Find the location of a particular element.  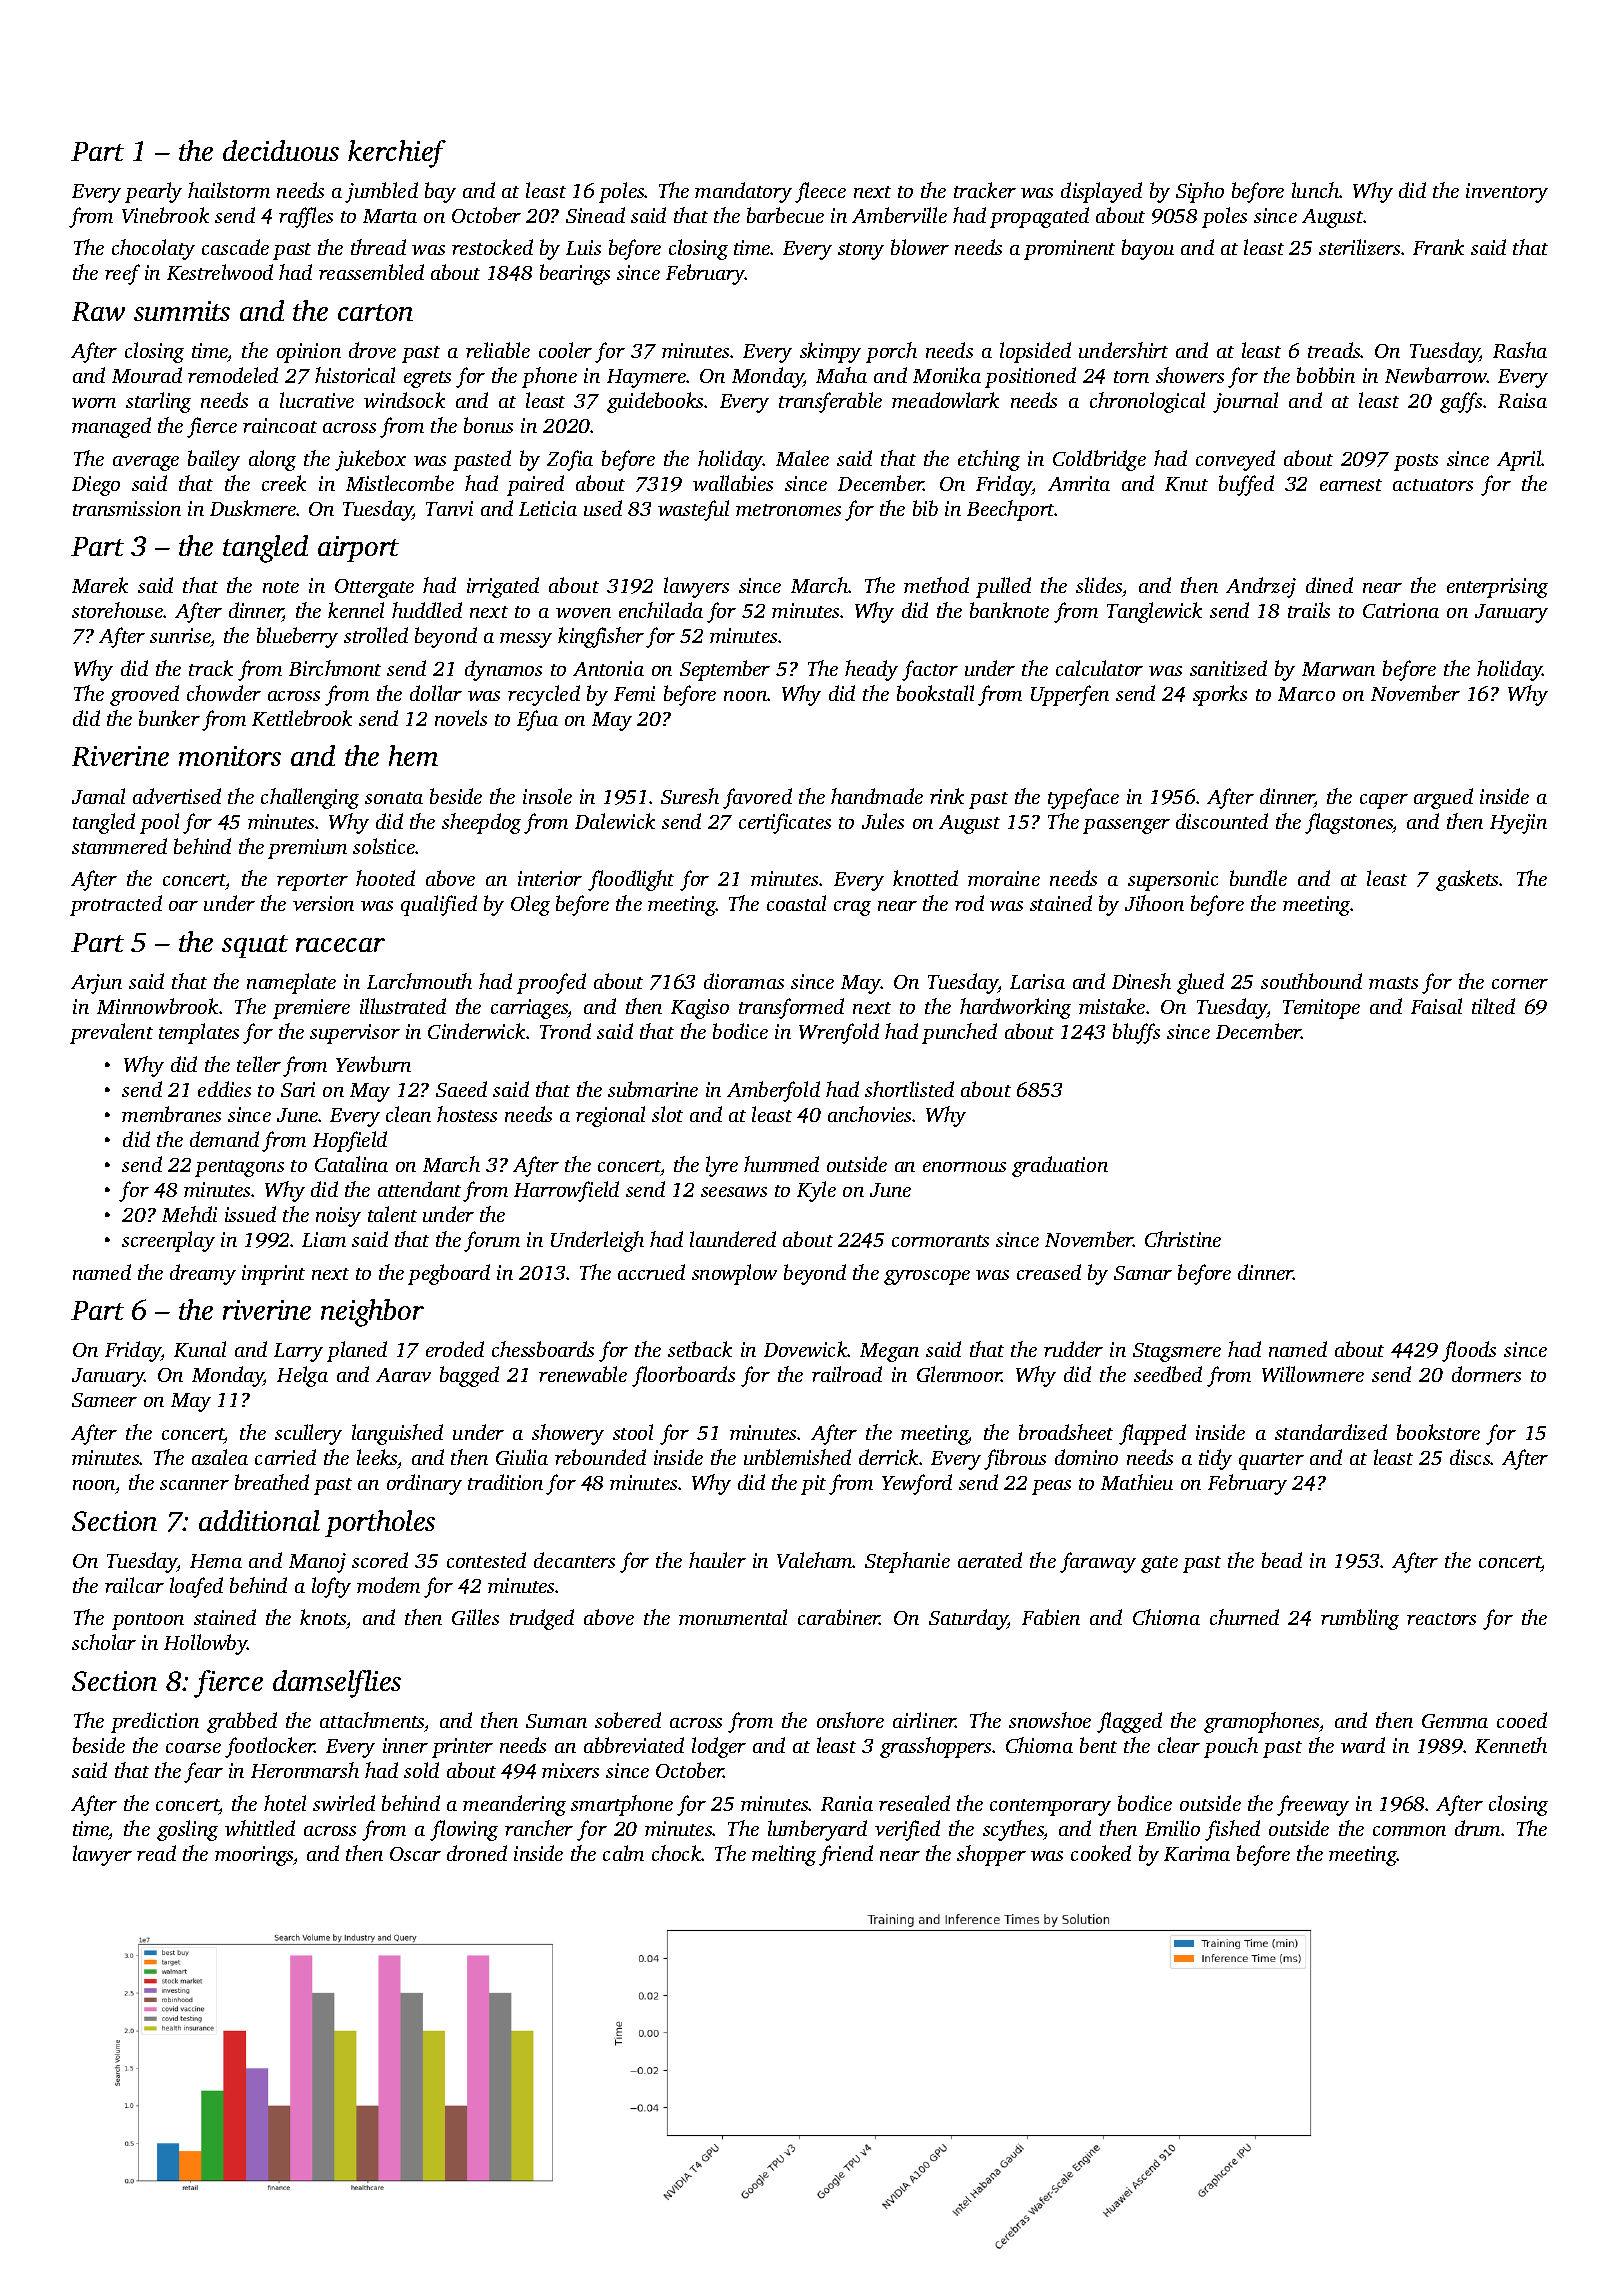

buffed is located at coordinates (1246, 485).
